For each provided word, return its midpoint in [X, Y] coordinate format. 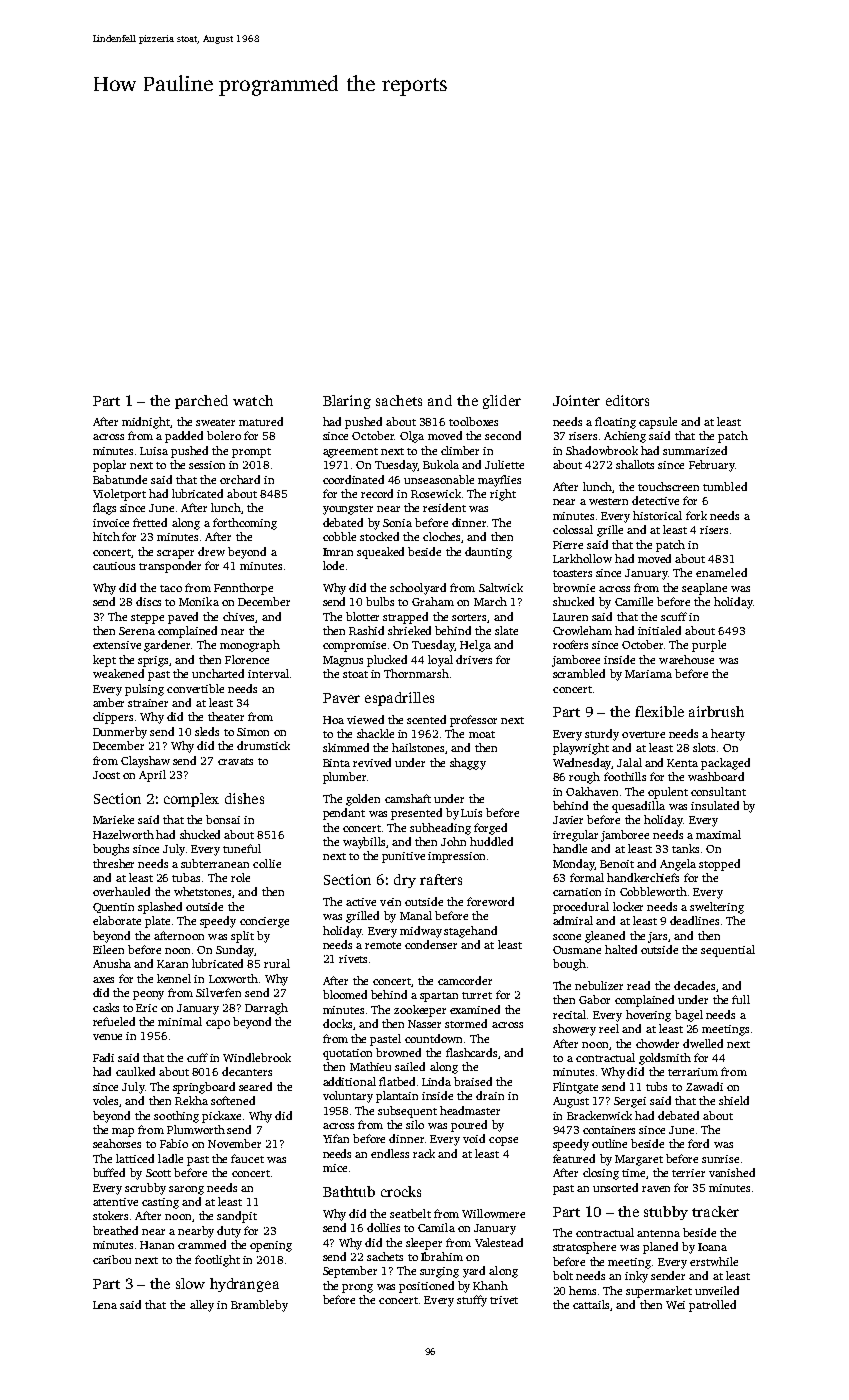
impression [456, 857]
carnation [577, 892]
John [453, 841]
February [712, 466]
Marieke [113, 819]
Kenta [682, 763]
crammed [202, 1244]
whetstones [202, 891]
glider [502, 402]
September [350, 1272]
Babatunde [120, 479]
